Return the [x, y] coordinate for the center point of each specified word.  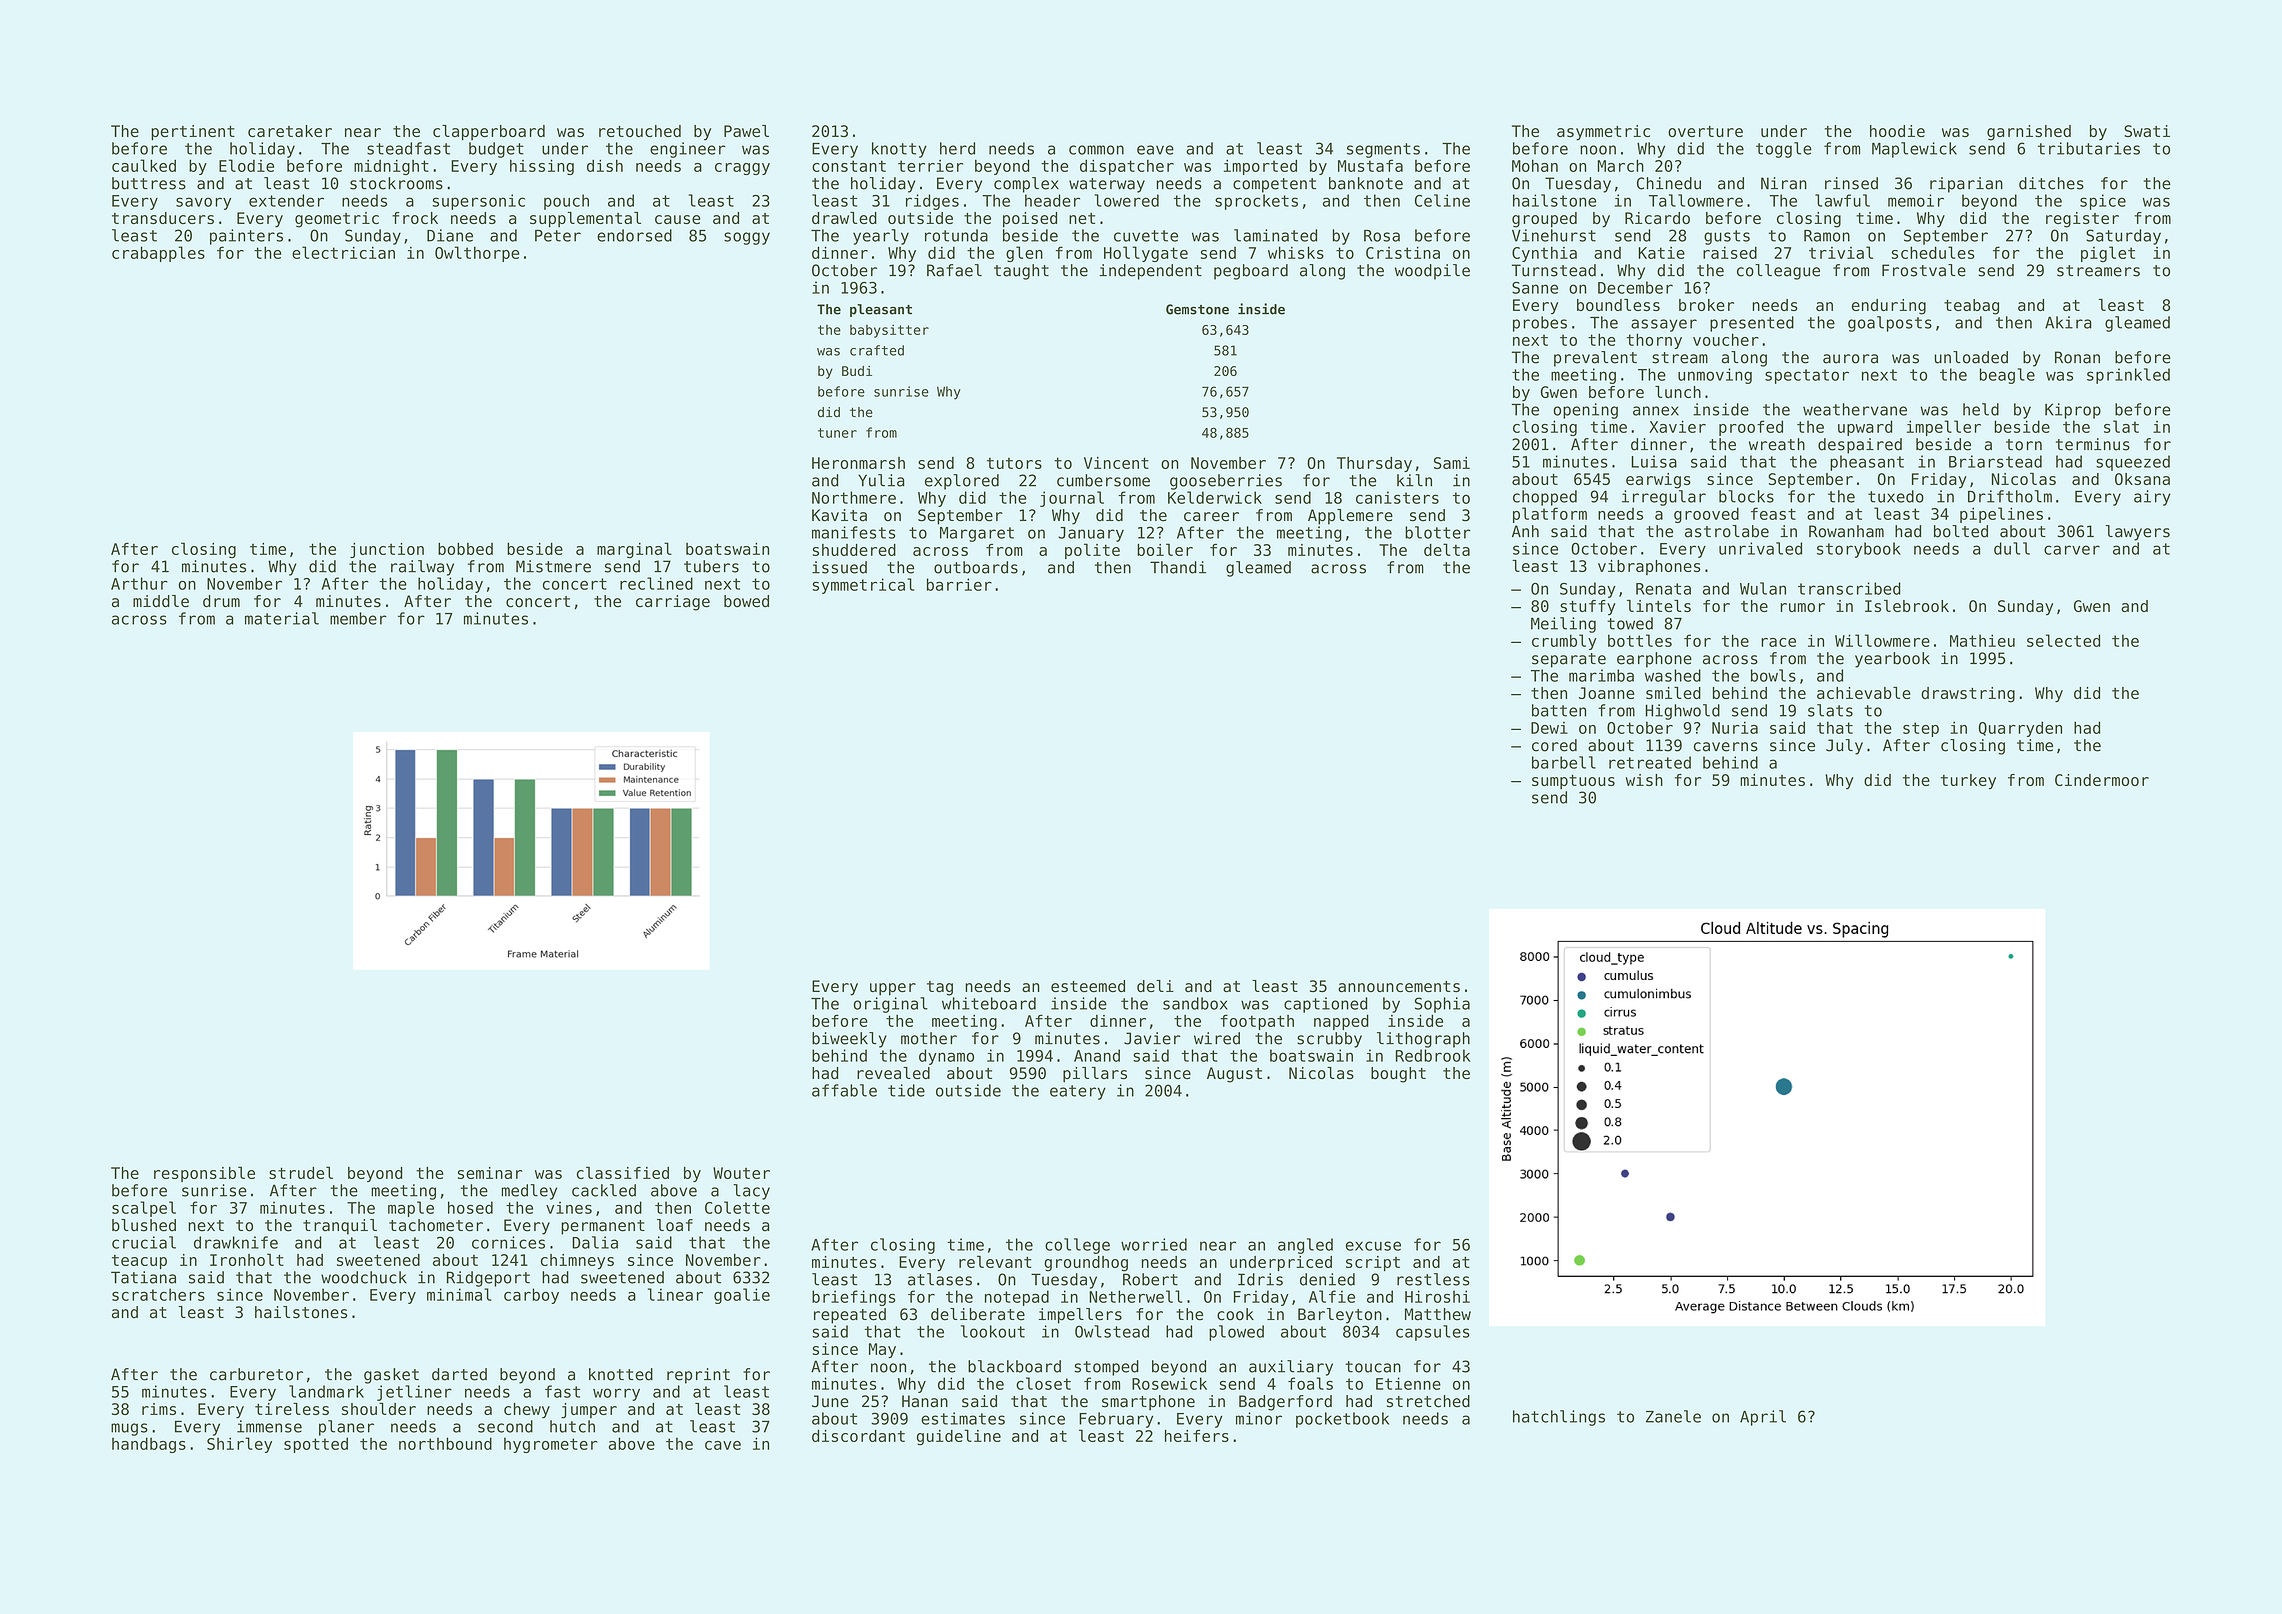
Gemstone [1197, 309]
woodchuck [364, 1277]
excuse [1373, 1246]
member [358, 618]
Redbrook [1433, 1055]
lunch [1678, 392]
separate [1569, 660]
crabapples [158, 254]
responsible [204, 1174]
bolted [1961, 531]
